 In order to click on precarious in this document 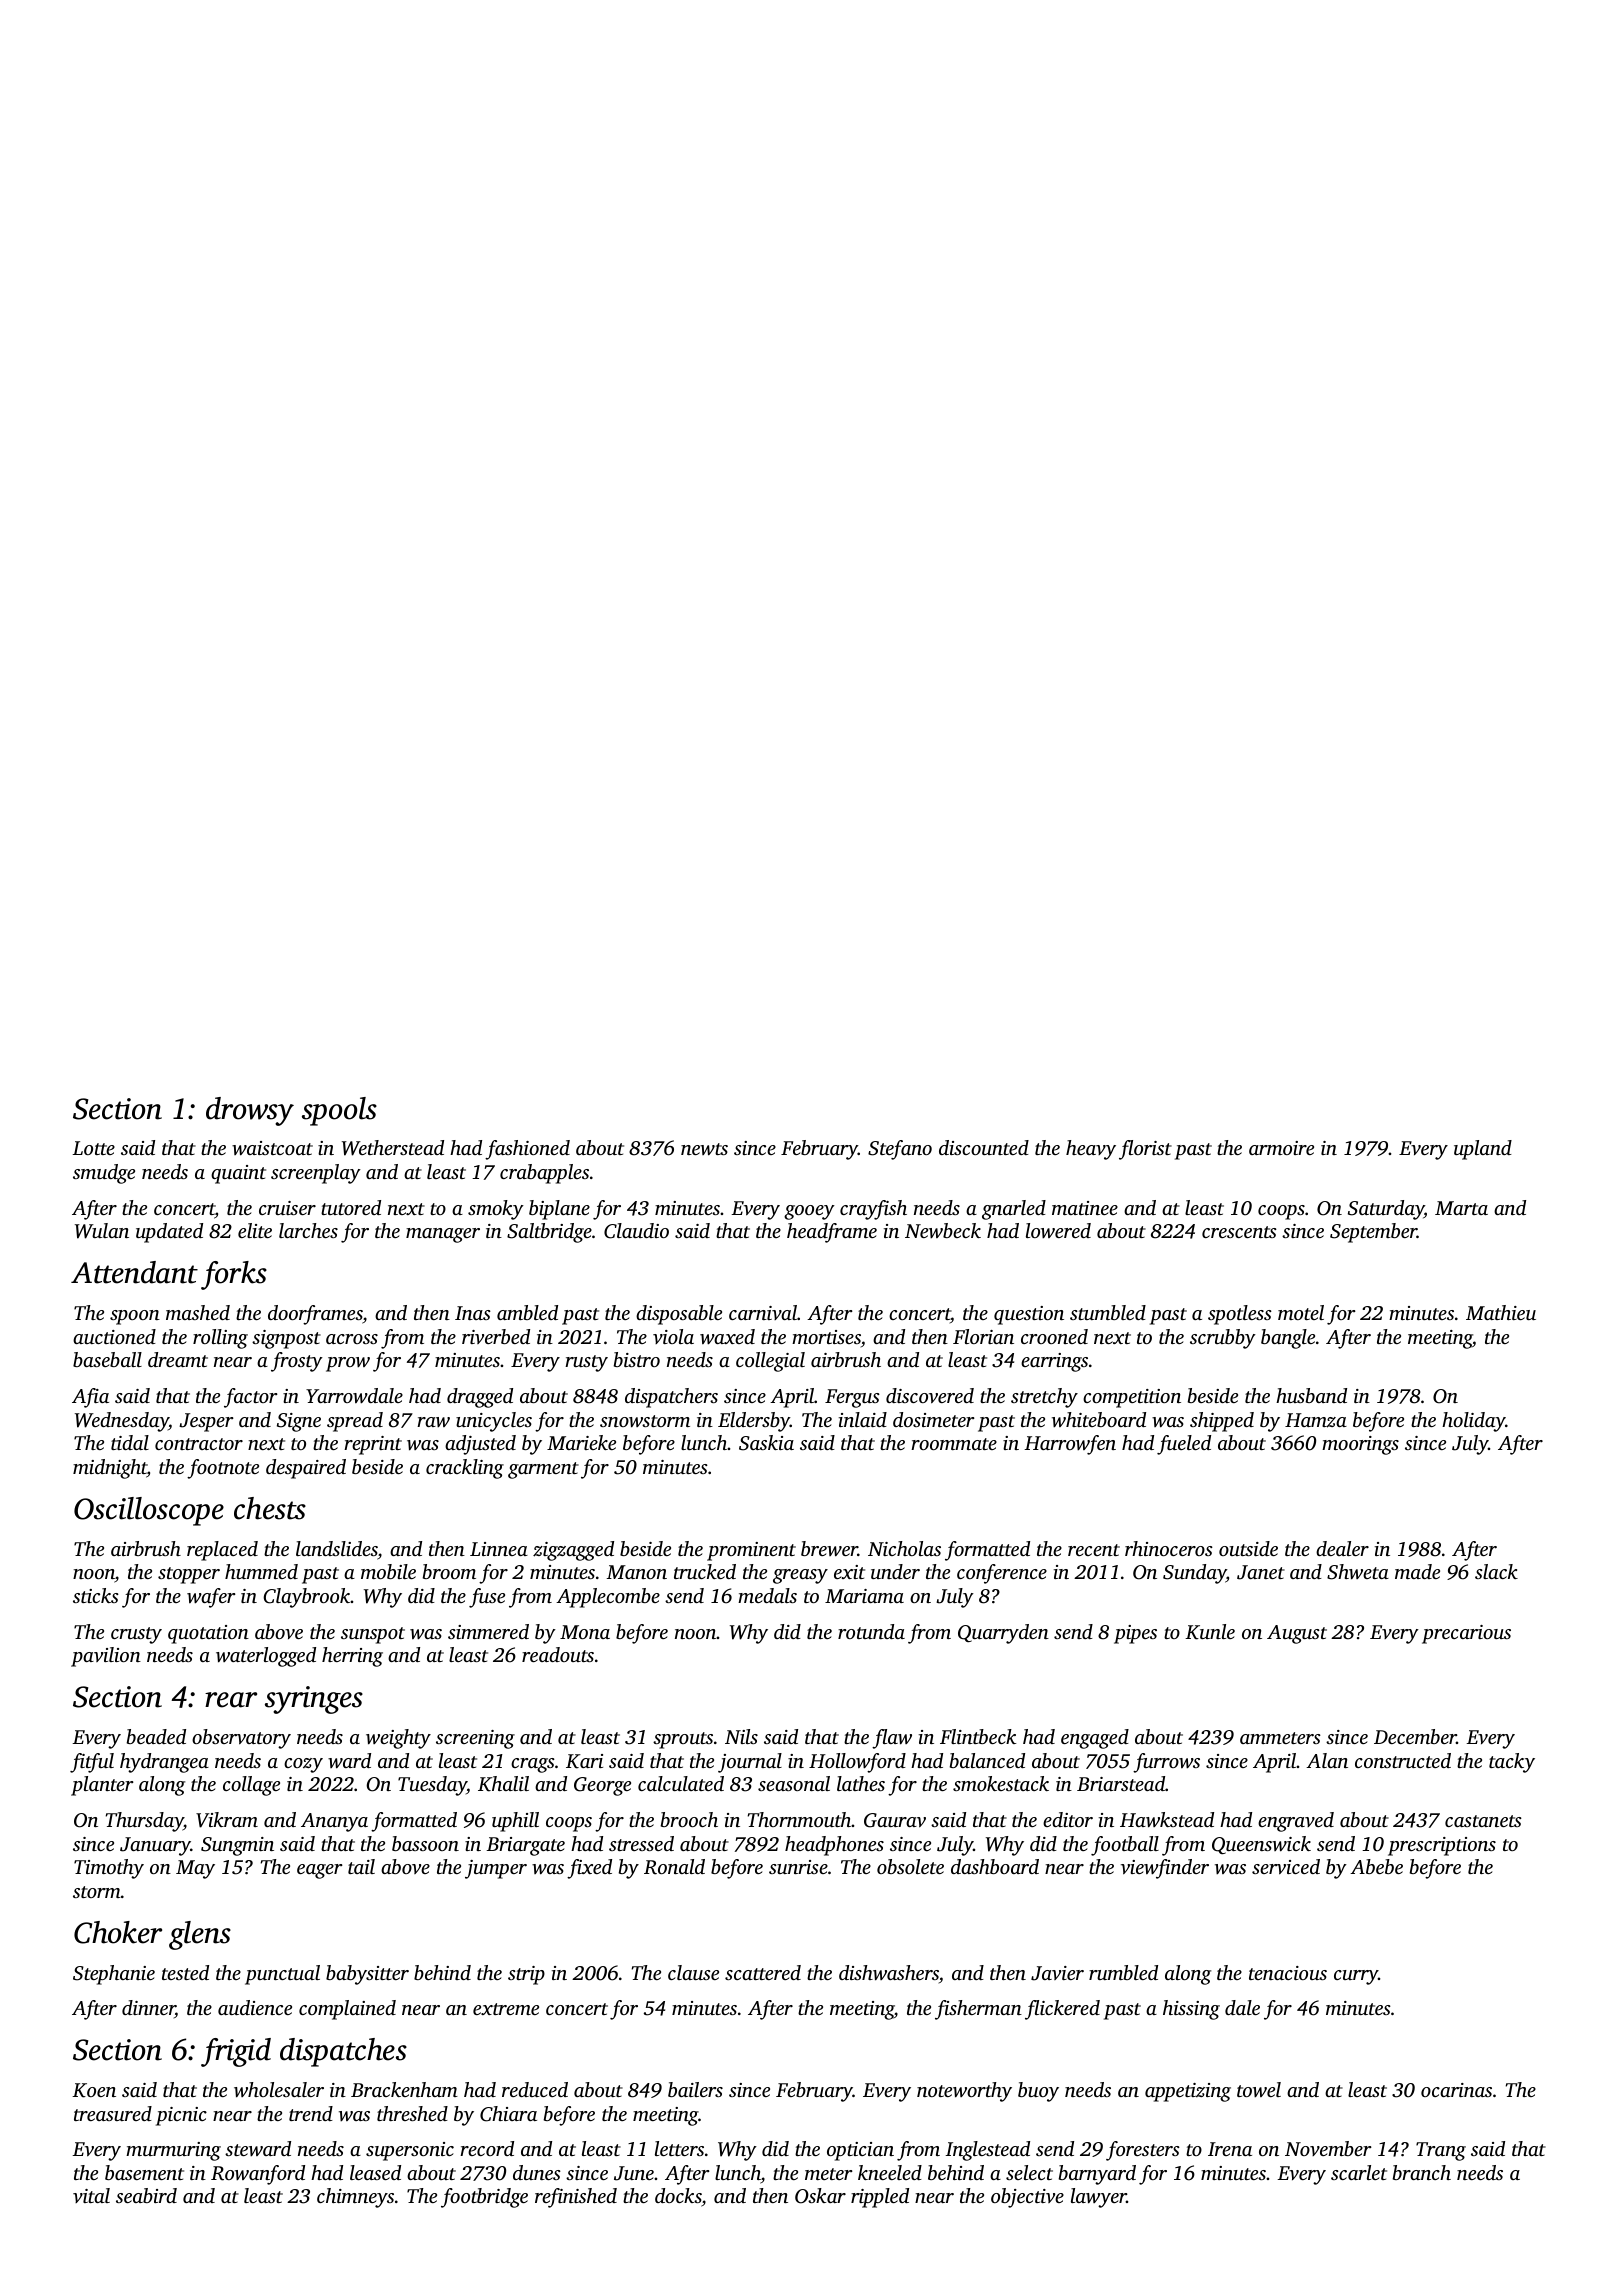, I will do `click(1466, 1634)`.
